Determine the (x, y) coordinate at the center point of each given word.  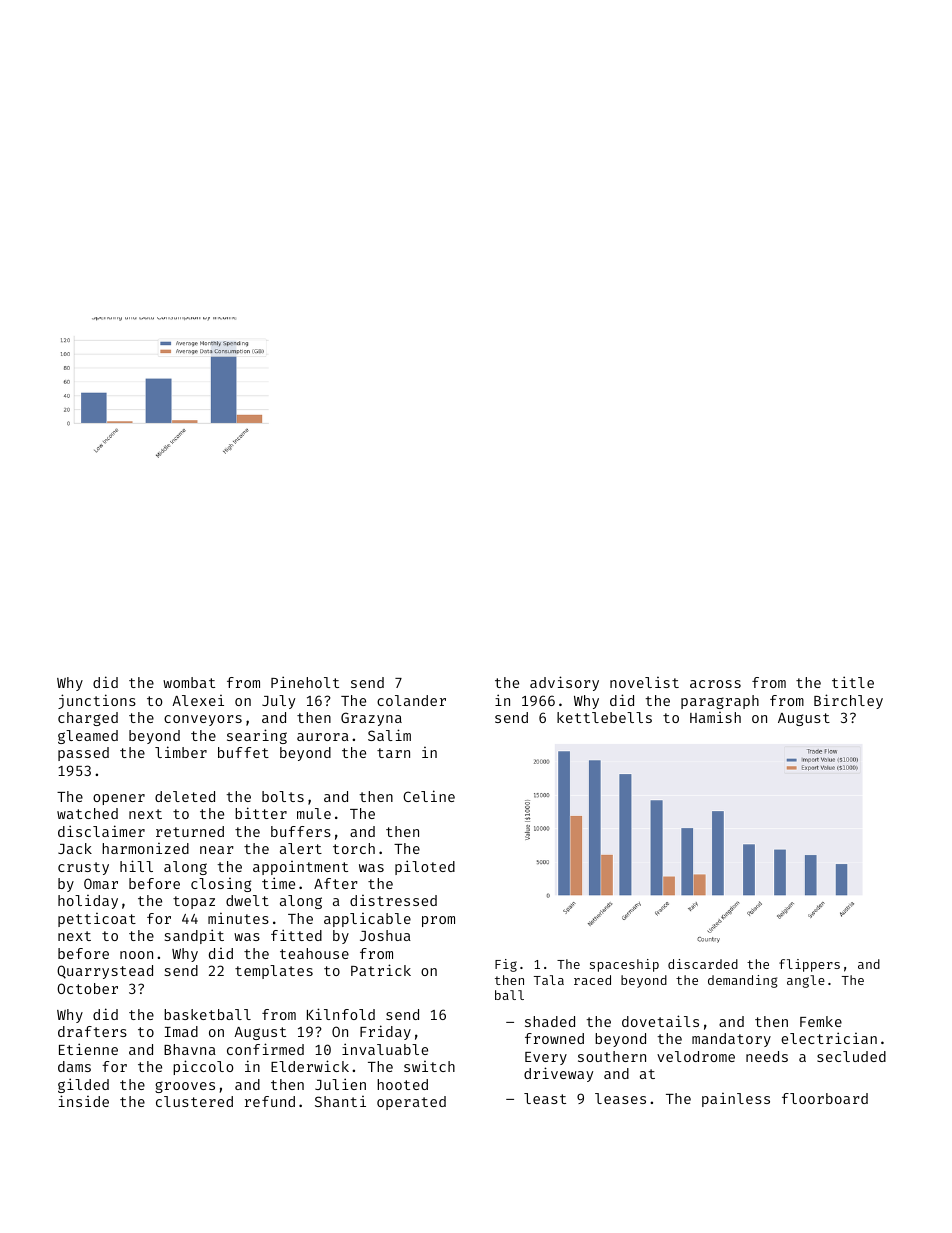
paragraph (720, 702)
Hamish (715, 717)
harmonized (145, 848)
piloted (425, 867)
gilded (83, 1085)
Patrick (381, 970)
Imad (181, 1031)
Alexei (198, 700)
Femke (821, 1021)
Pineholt (305, 682)
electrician (829, 1038)
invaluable (385, 1049)
